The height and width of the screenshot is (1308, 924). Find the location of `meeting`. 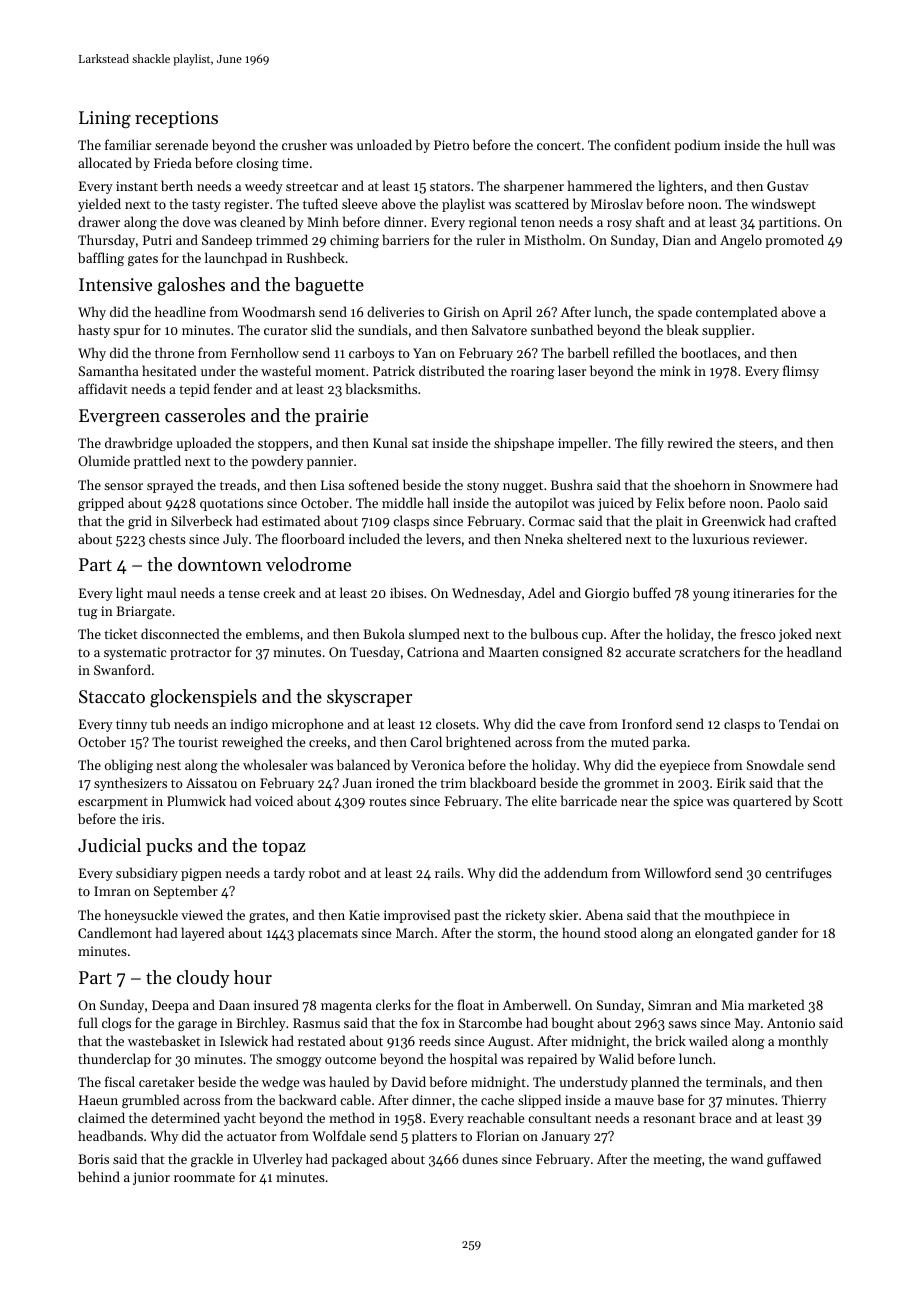

meeting is located at coordinates (677, 1160).
